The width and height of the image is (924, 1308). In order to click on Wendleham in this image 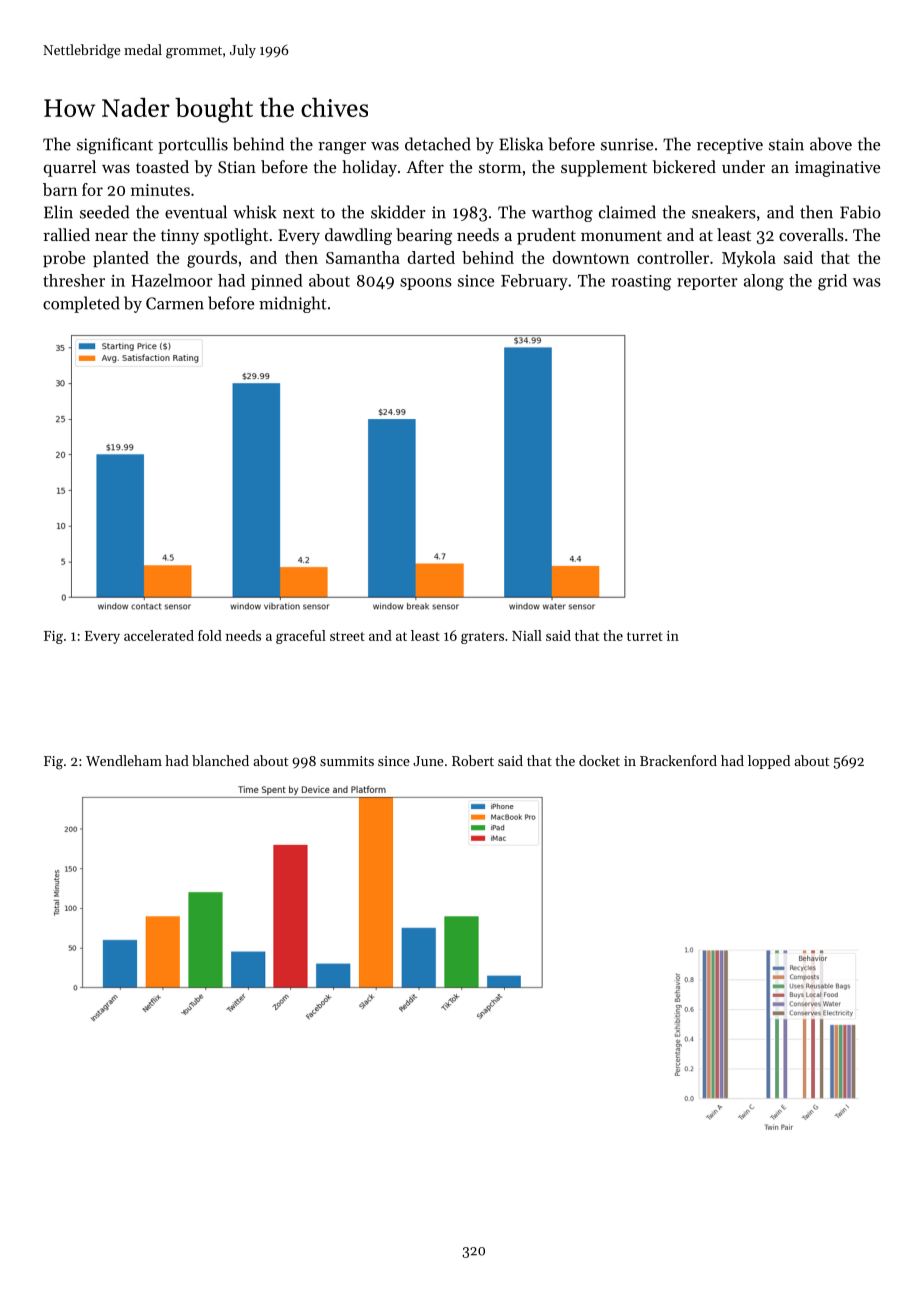, I will do `click(124, 760)`.
